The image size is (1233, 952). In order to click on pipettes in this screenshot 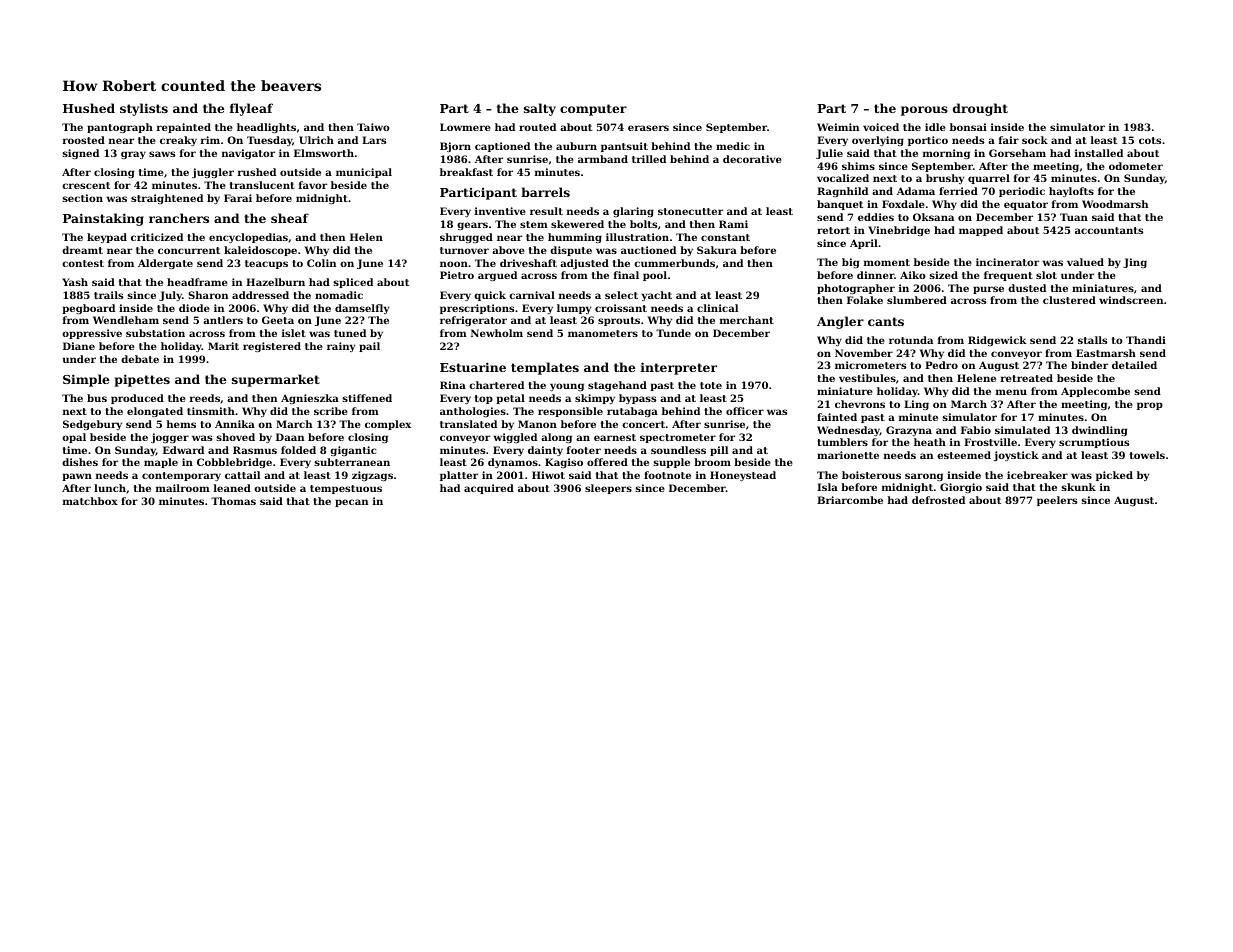, I will do `click(142, 380)`.
